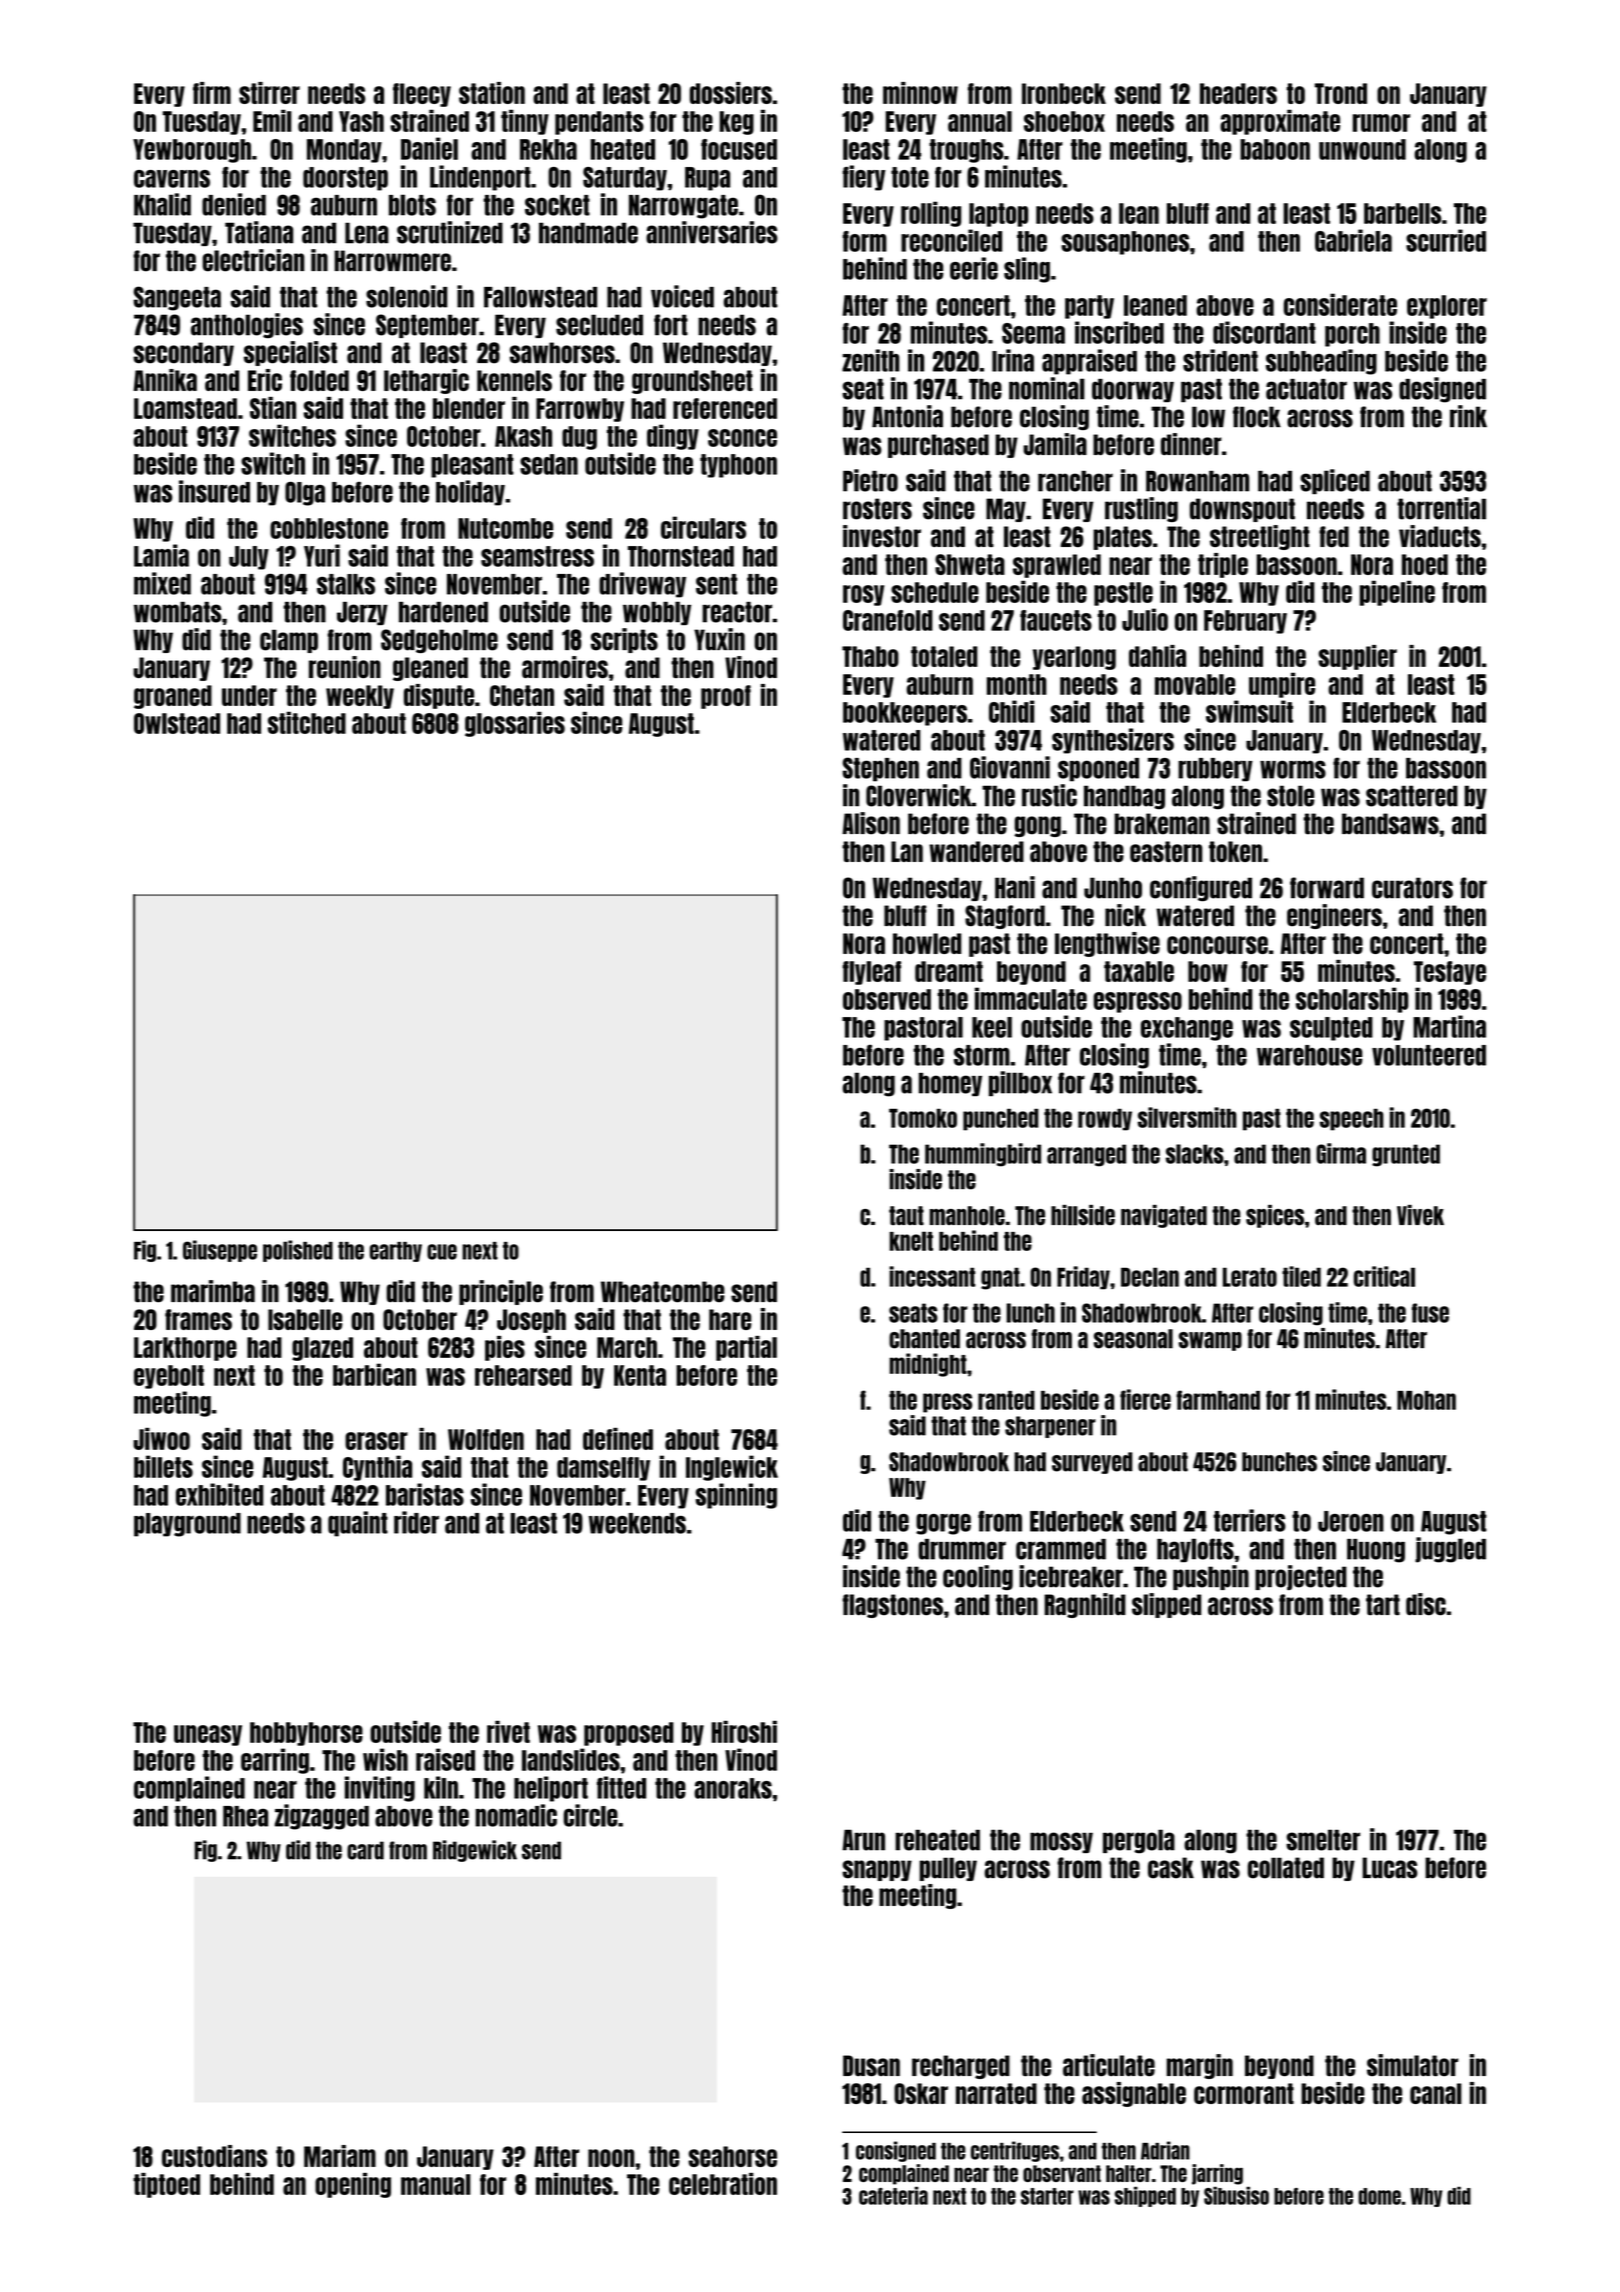  What do you see at coordinates (307, 723) in the screenshot?
I see `stitched` at bounding box center [307, 723].
